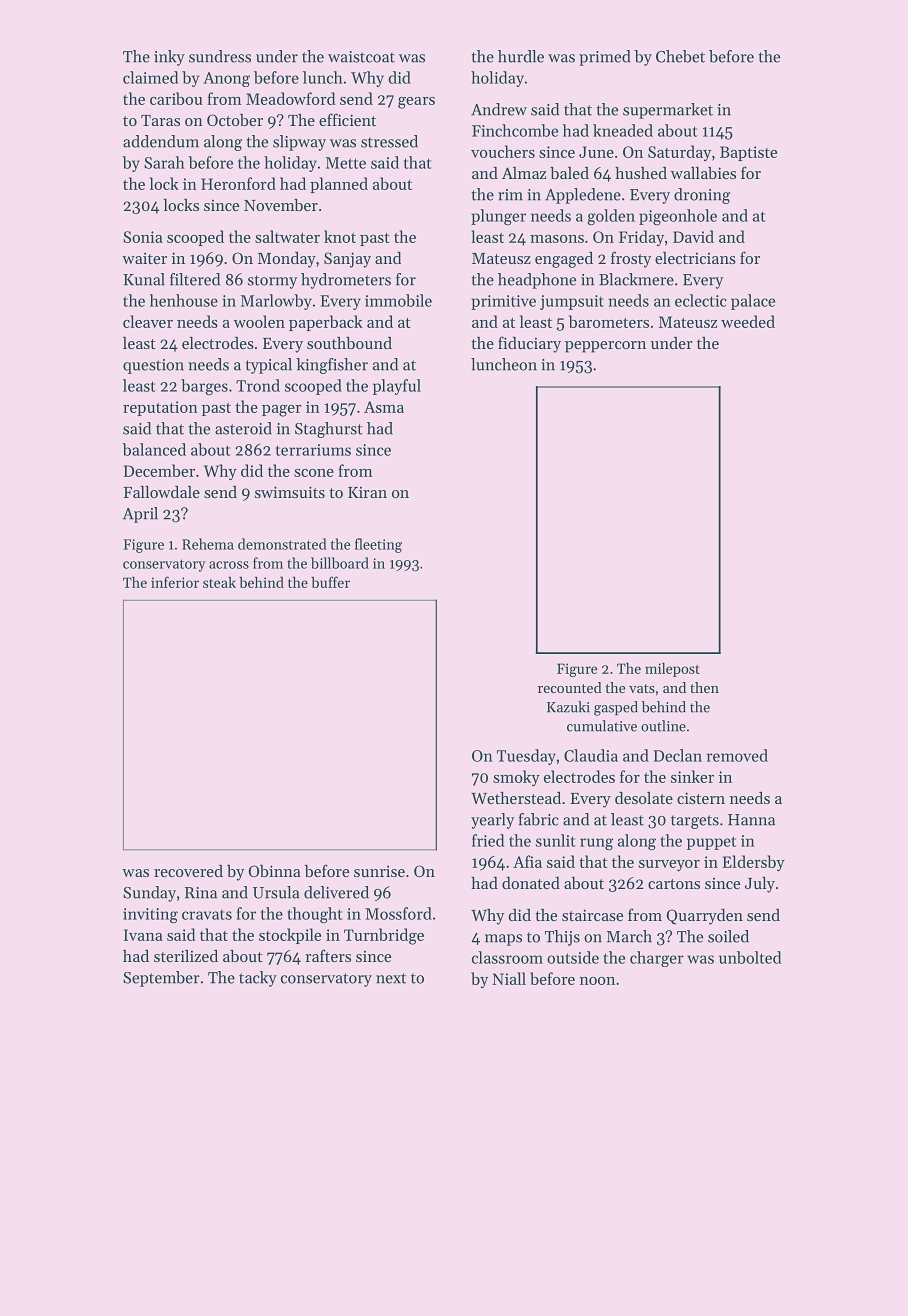 The height and width of the screenshot is (1316, 908). Describe the element at coordinates (389, 141) in the screenshot. I see `stressed` at that location.
